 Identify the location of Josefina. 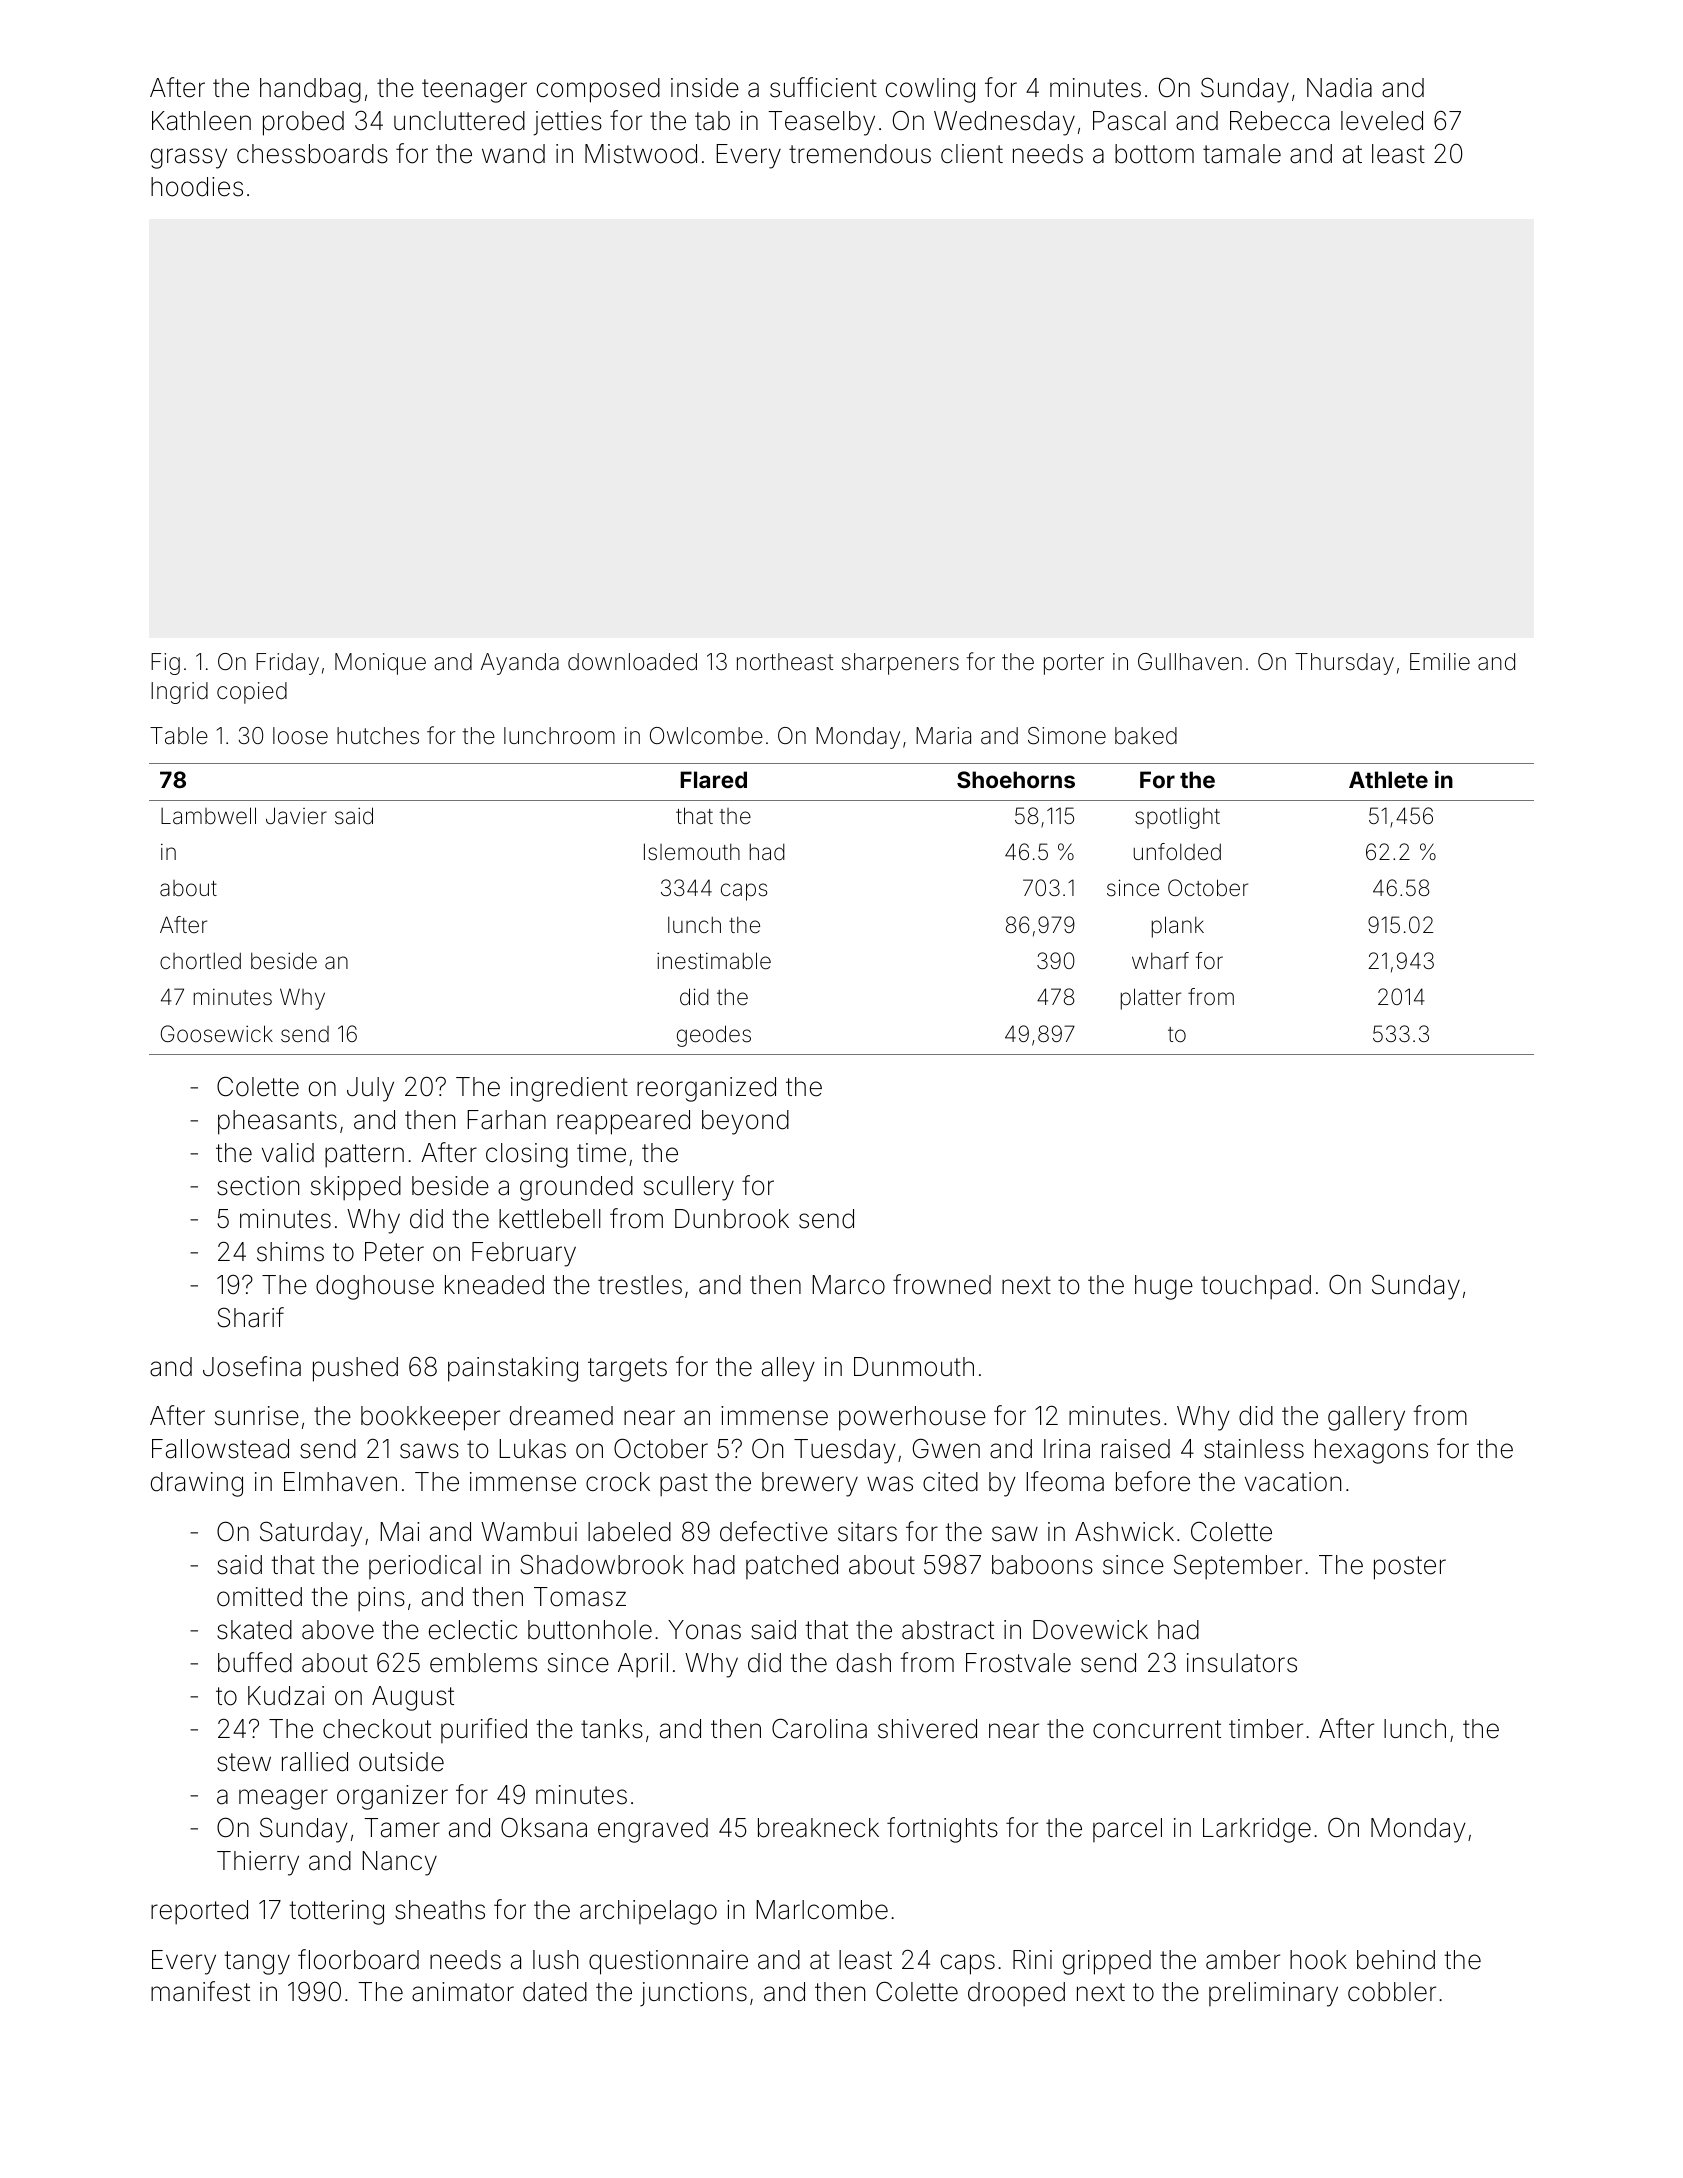
(252, 1366).
